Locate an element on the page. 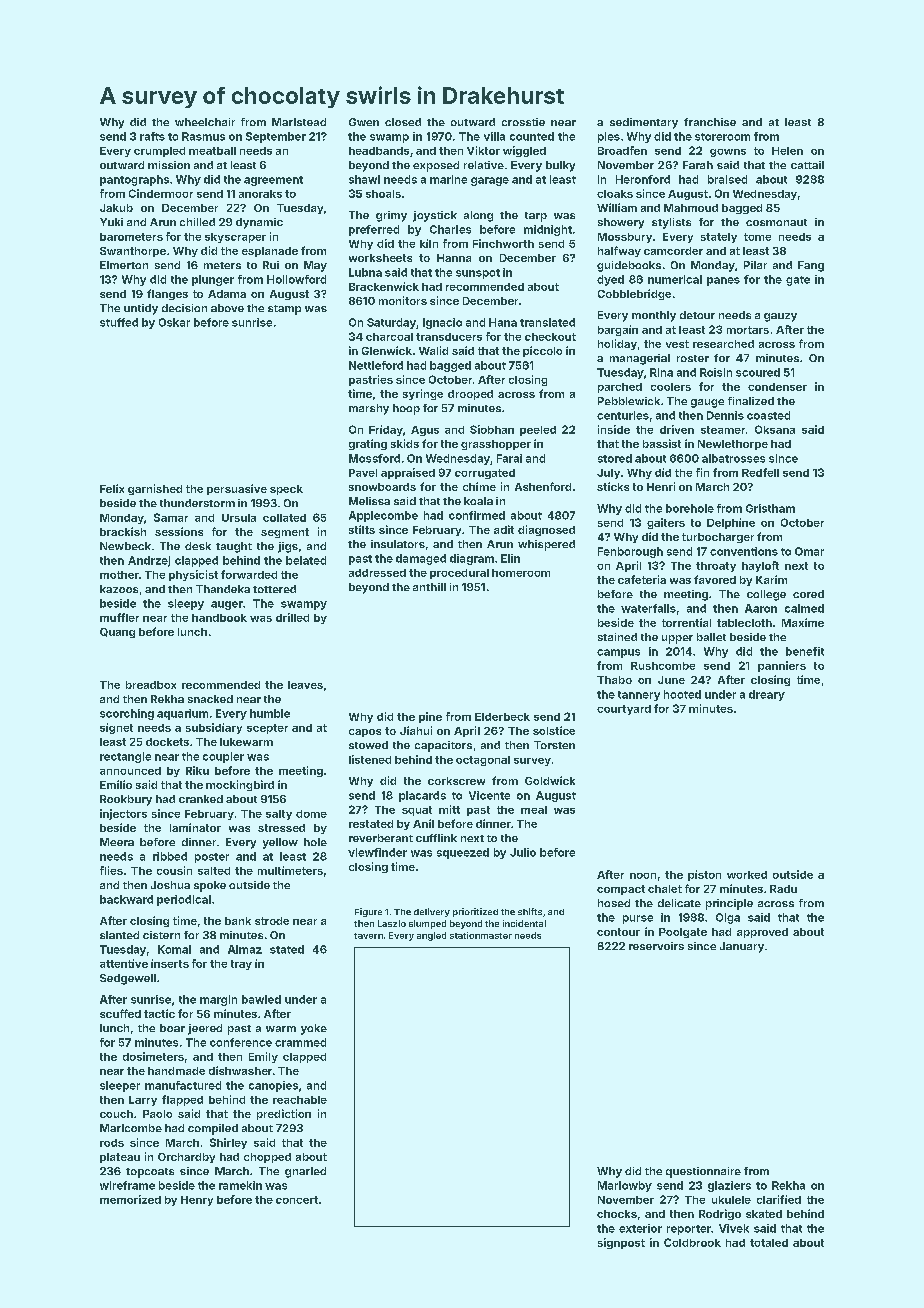 This page has width=924, height=1308. campus is located at coordinates (618, 653).
